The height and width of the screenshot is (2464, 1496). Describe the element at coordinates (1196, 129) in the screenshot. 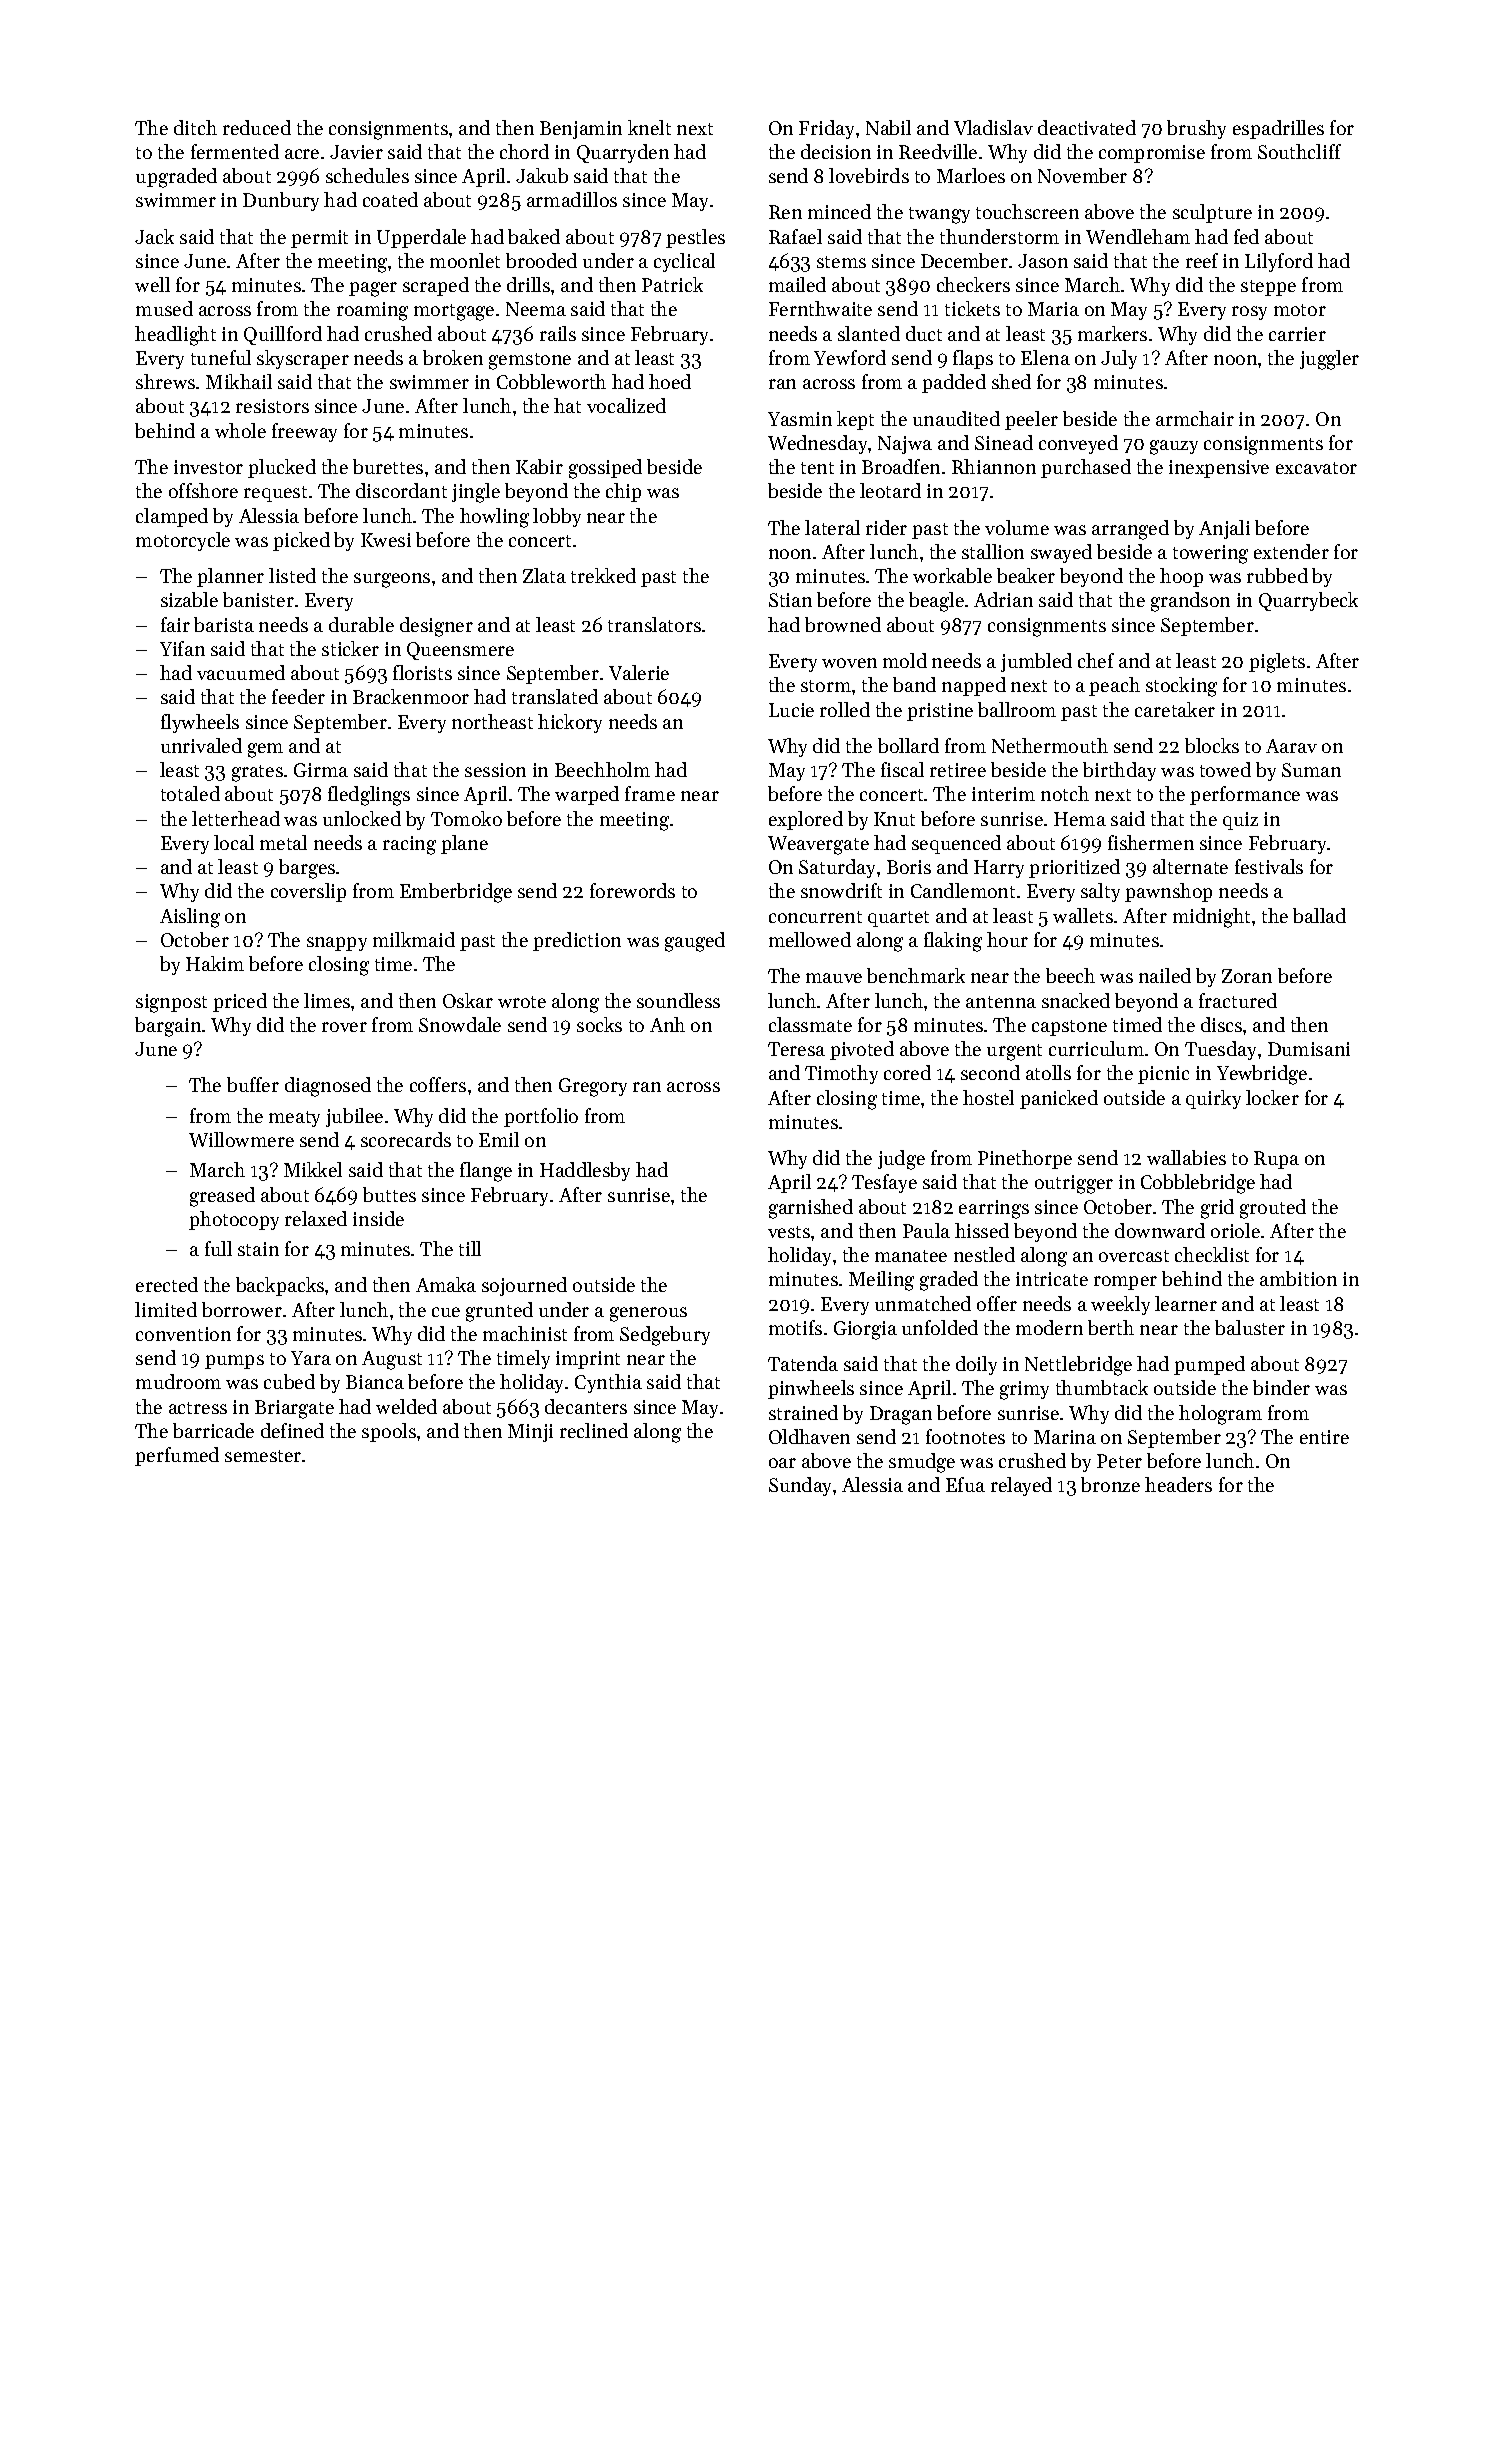

I see `brushy` at that location.
